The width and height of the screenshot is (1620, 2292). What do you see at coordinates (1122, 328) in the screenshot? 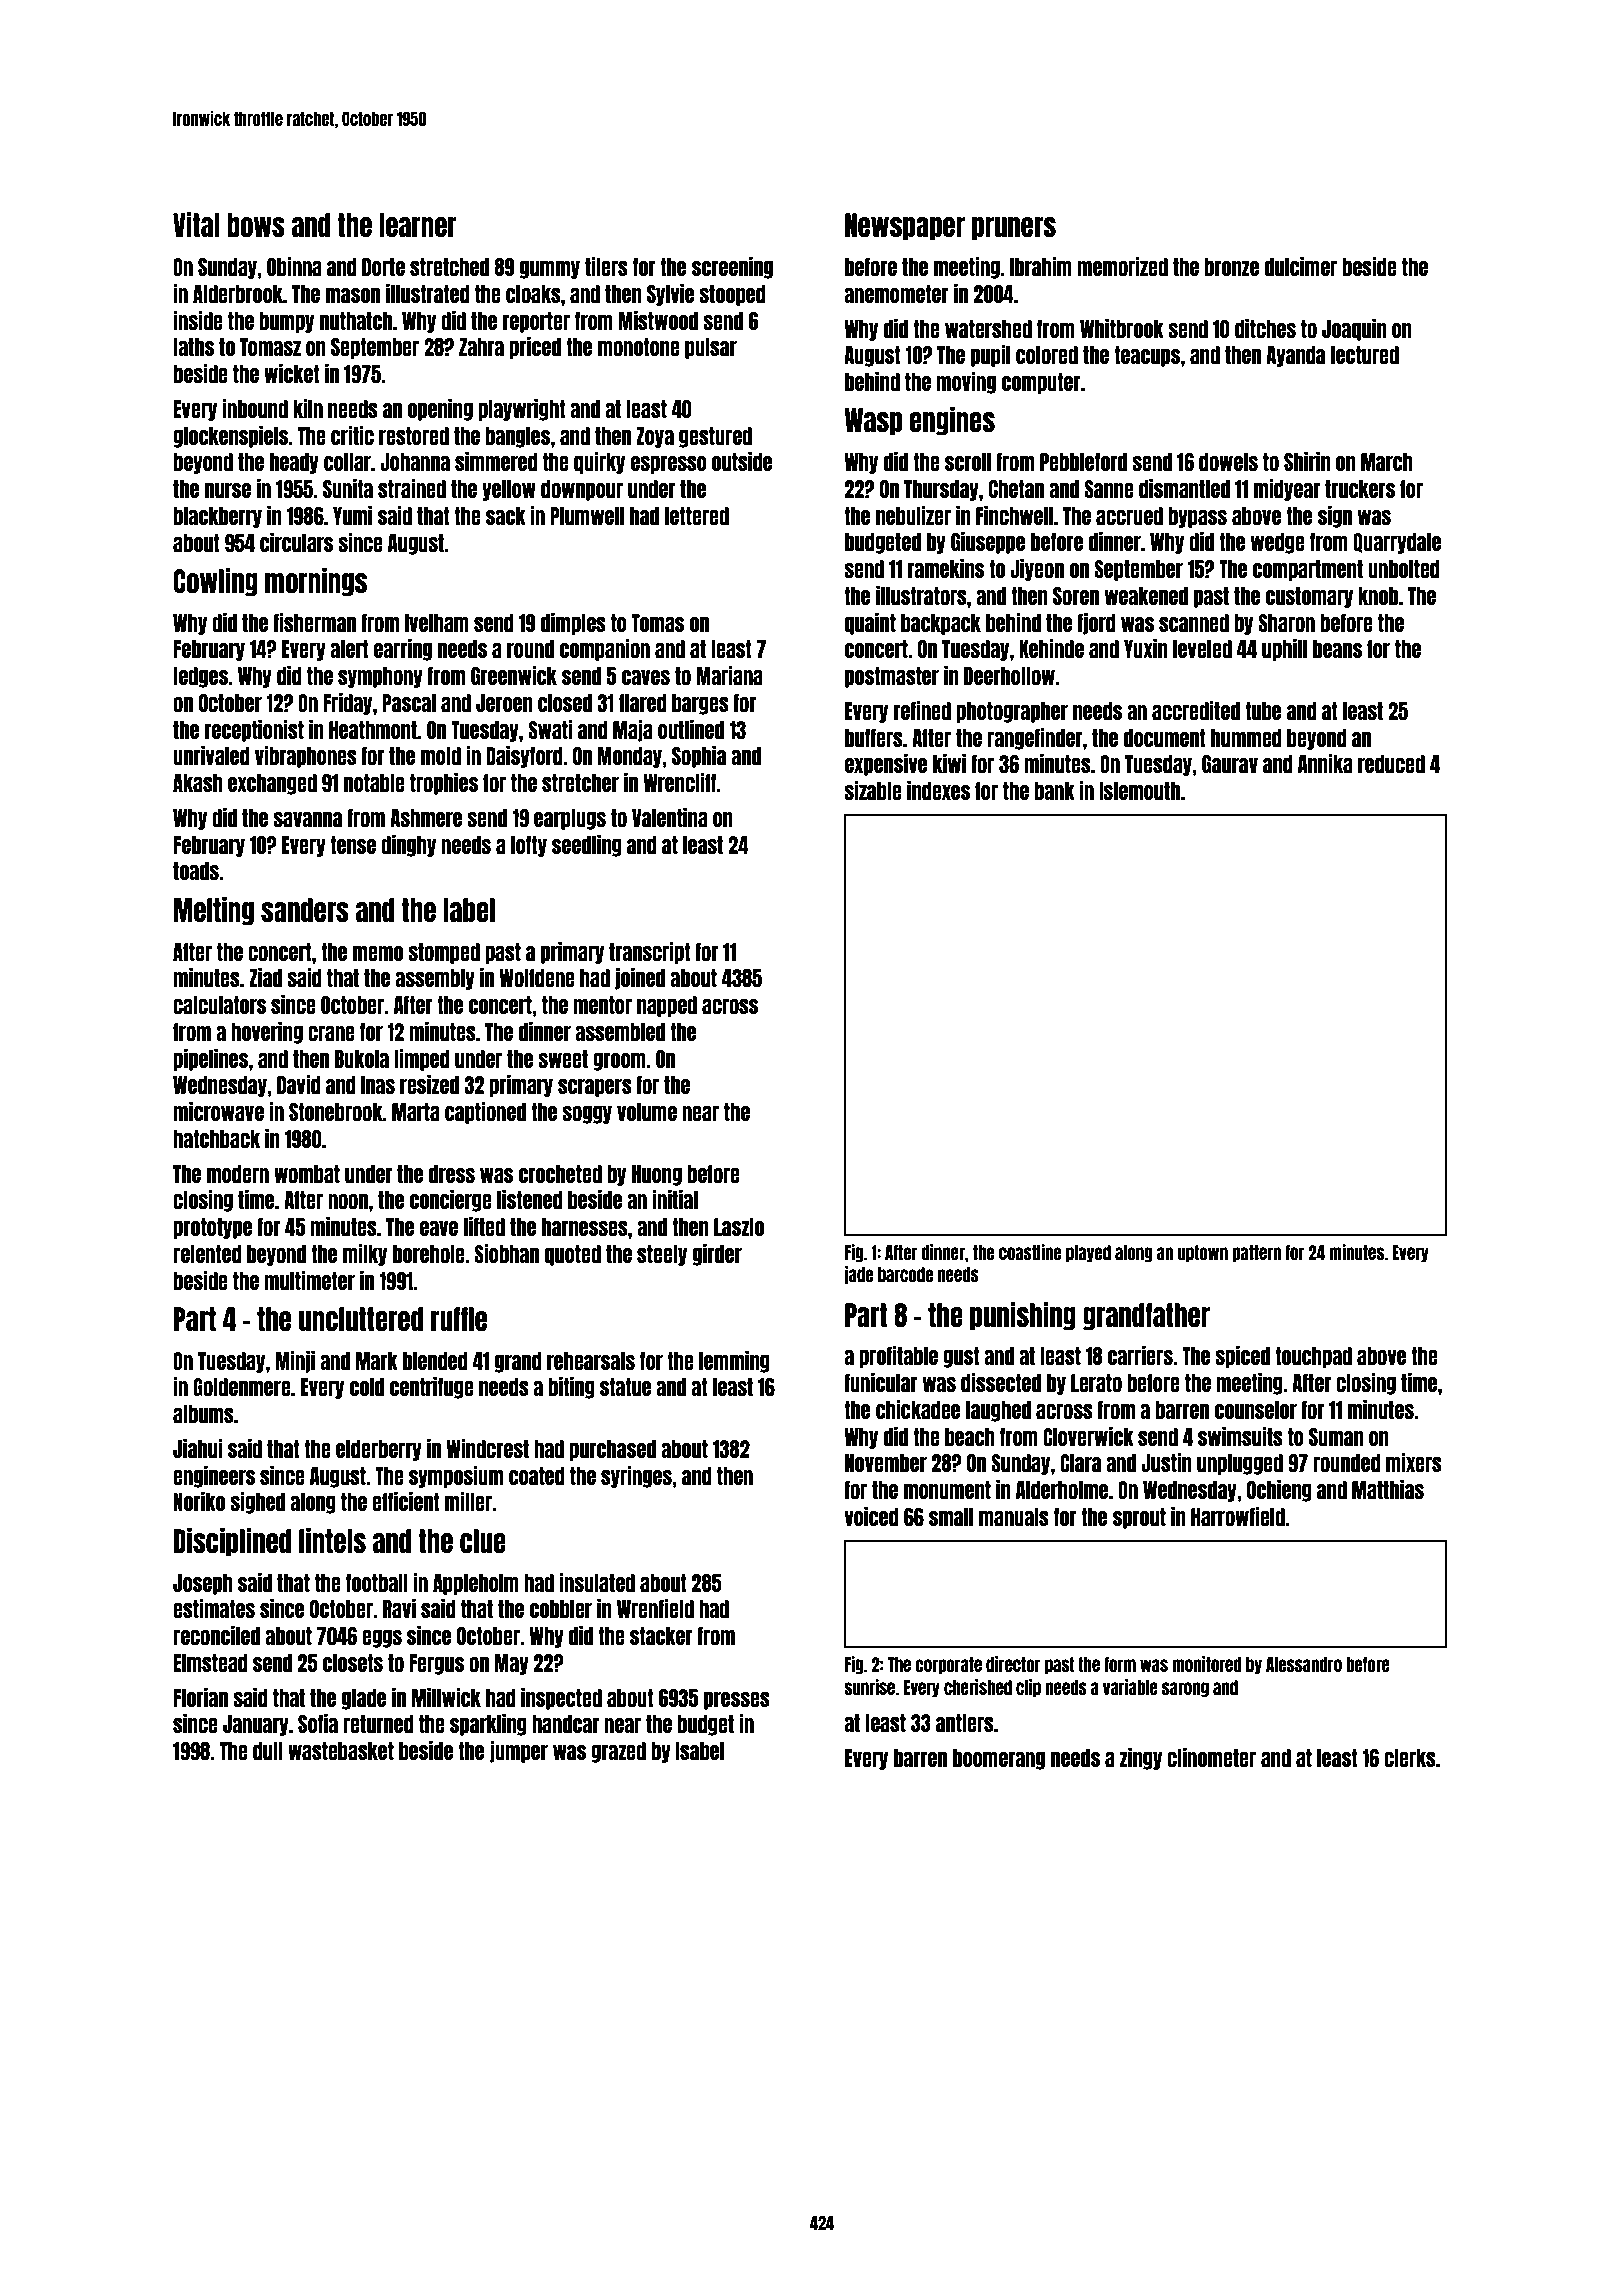
I see `Whitbrook` at bounding box center [1122, 328].
